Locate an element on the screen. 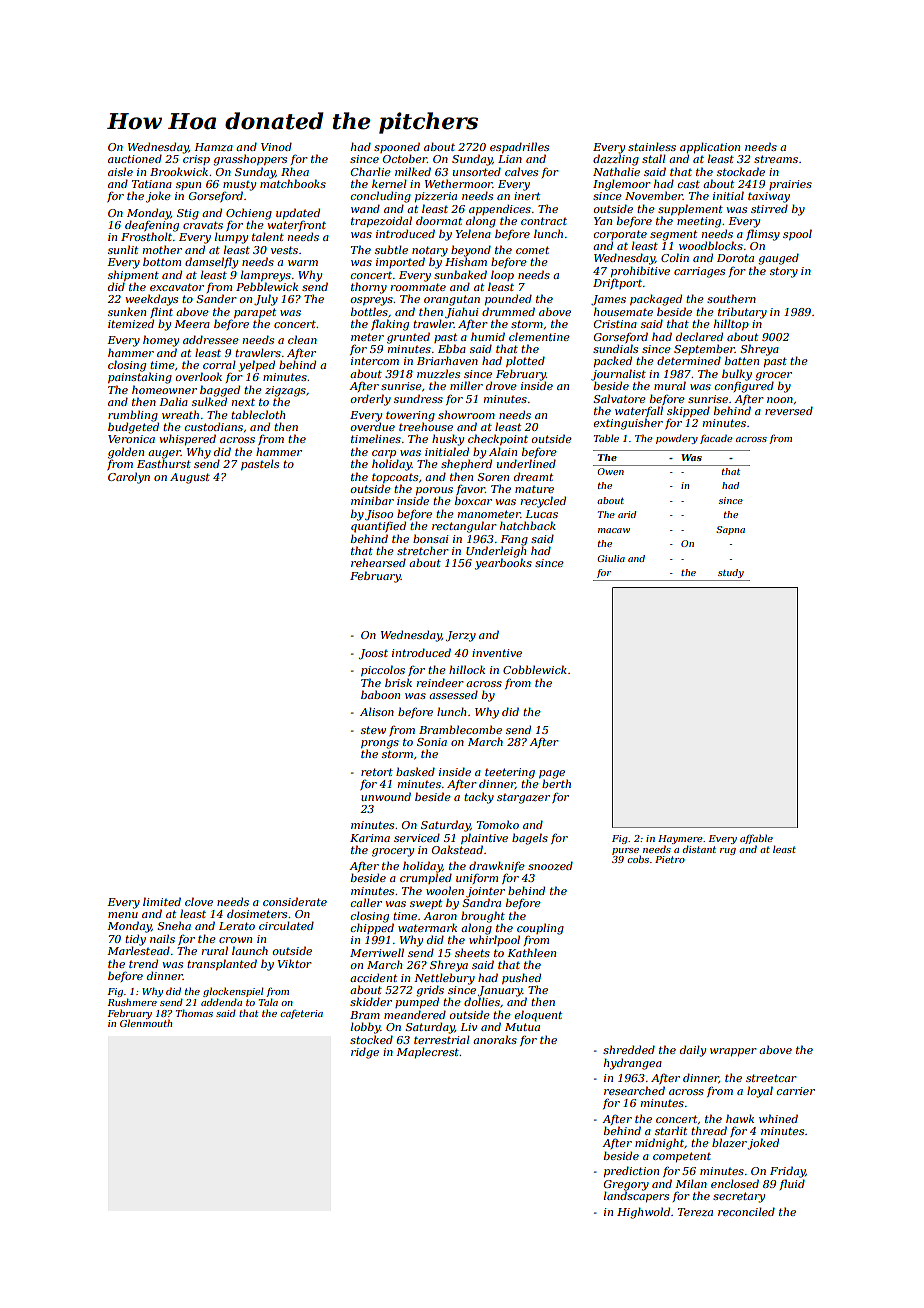  Sonia is located at coordinates (432, 742).
